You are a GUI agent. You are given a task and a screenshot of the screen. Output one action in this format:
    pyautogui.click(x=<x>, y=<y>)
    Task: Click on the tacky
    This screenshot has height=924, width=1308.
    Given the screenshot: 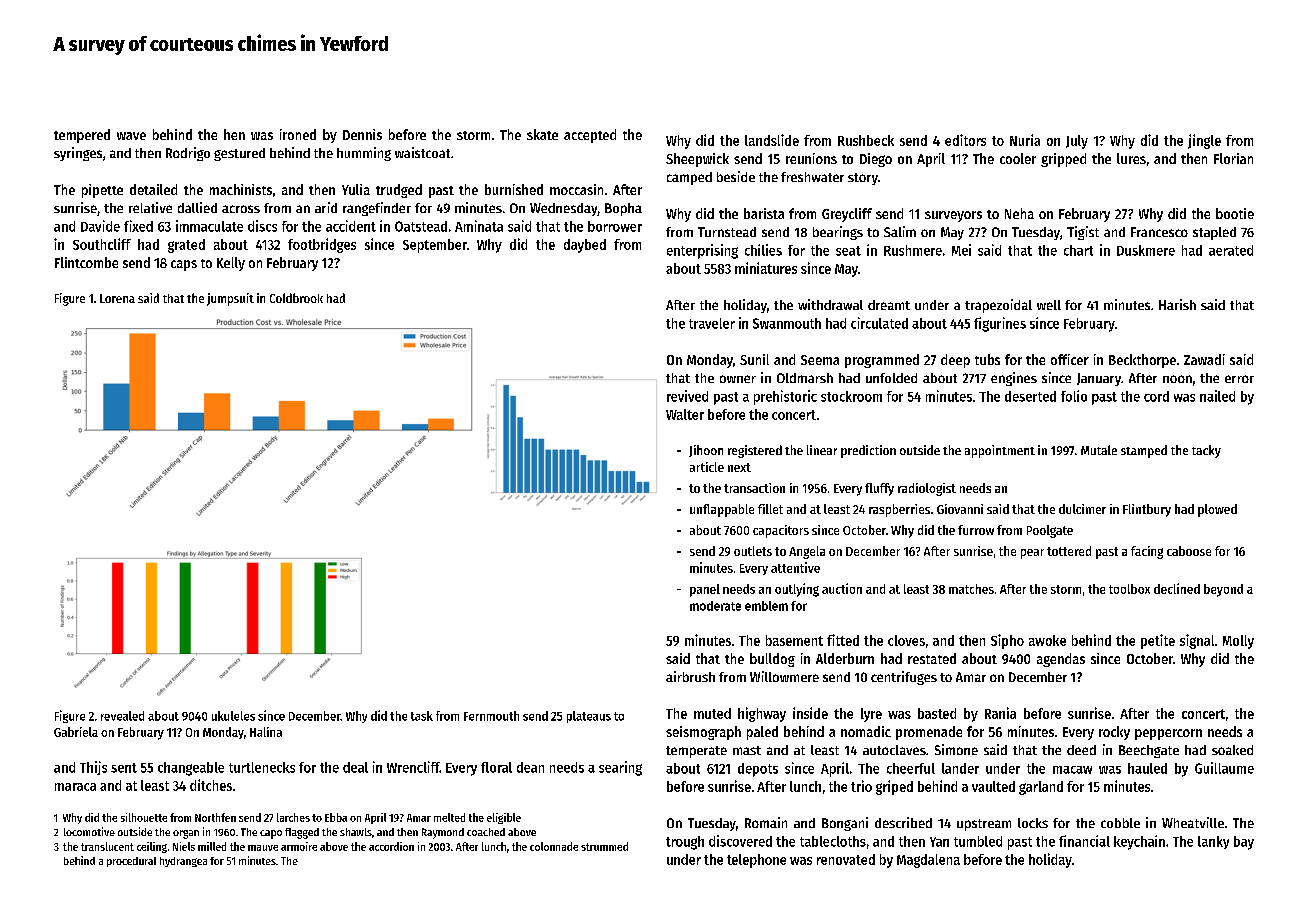 What is the action you would take?
    pyautogui.click(x=1206, y=451)
